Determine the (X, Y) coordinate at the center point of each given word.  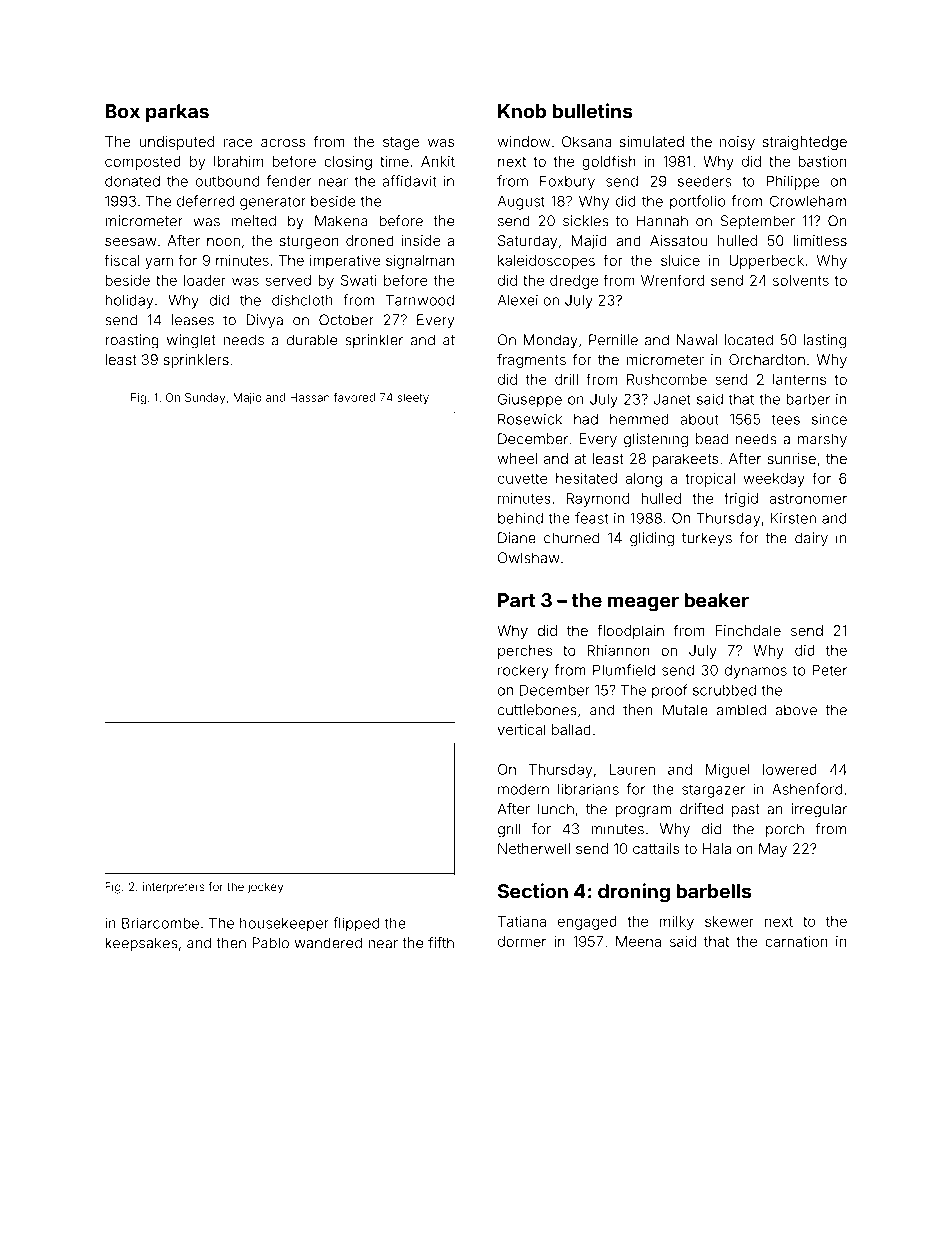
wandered (328, 943)
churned (571, 538)
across (283, 143)
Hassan (310, 397)
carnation (796, 941)
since (829, 419)
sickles (586, 221)
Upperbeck (766, 262)
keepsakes (142, 944)
